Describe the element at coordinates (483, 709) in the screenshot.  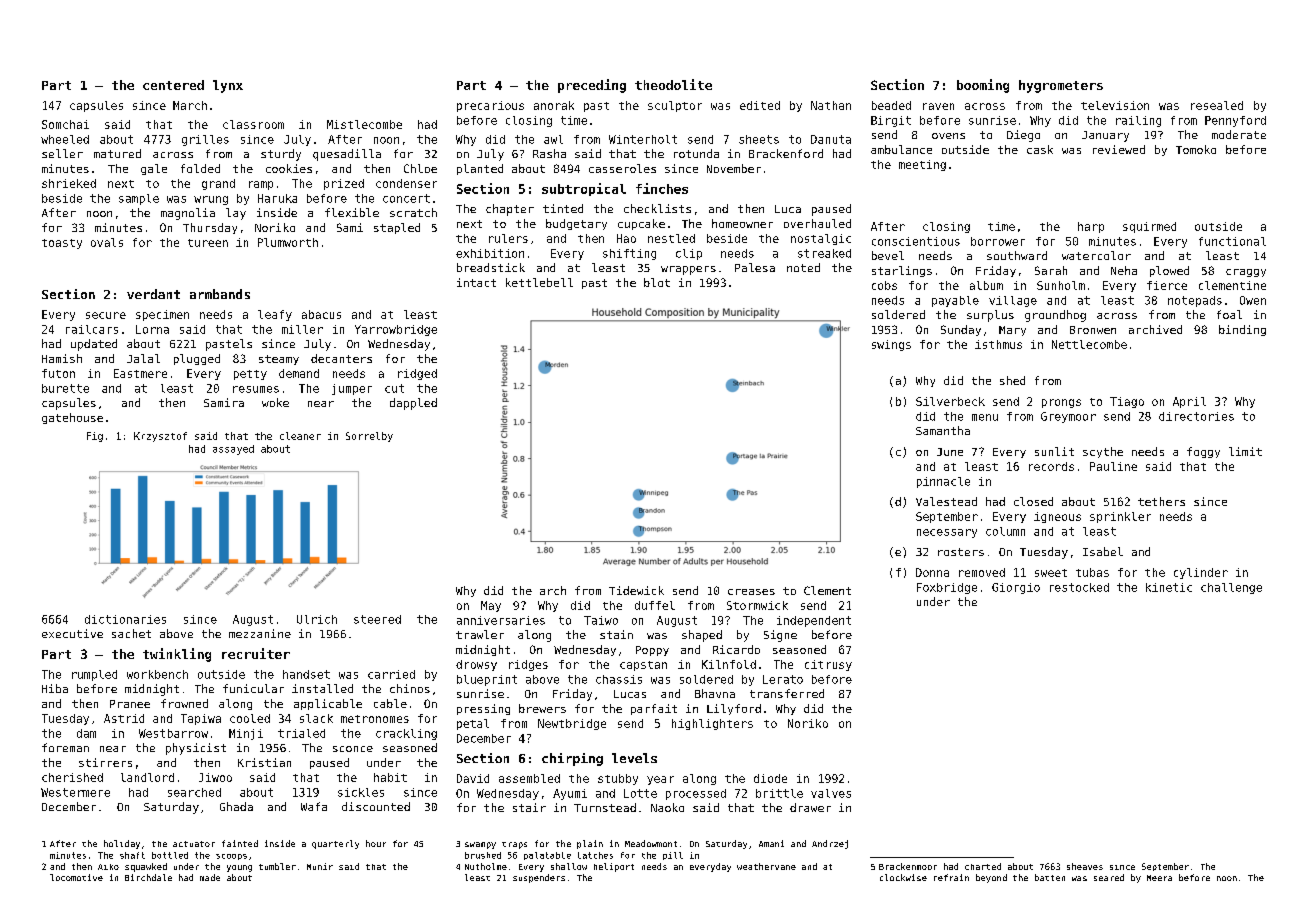
I see `pressing` at that location.
